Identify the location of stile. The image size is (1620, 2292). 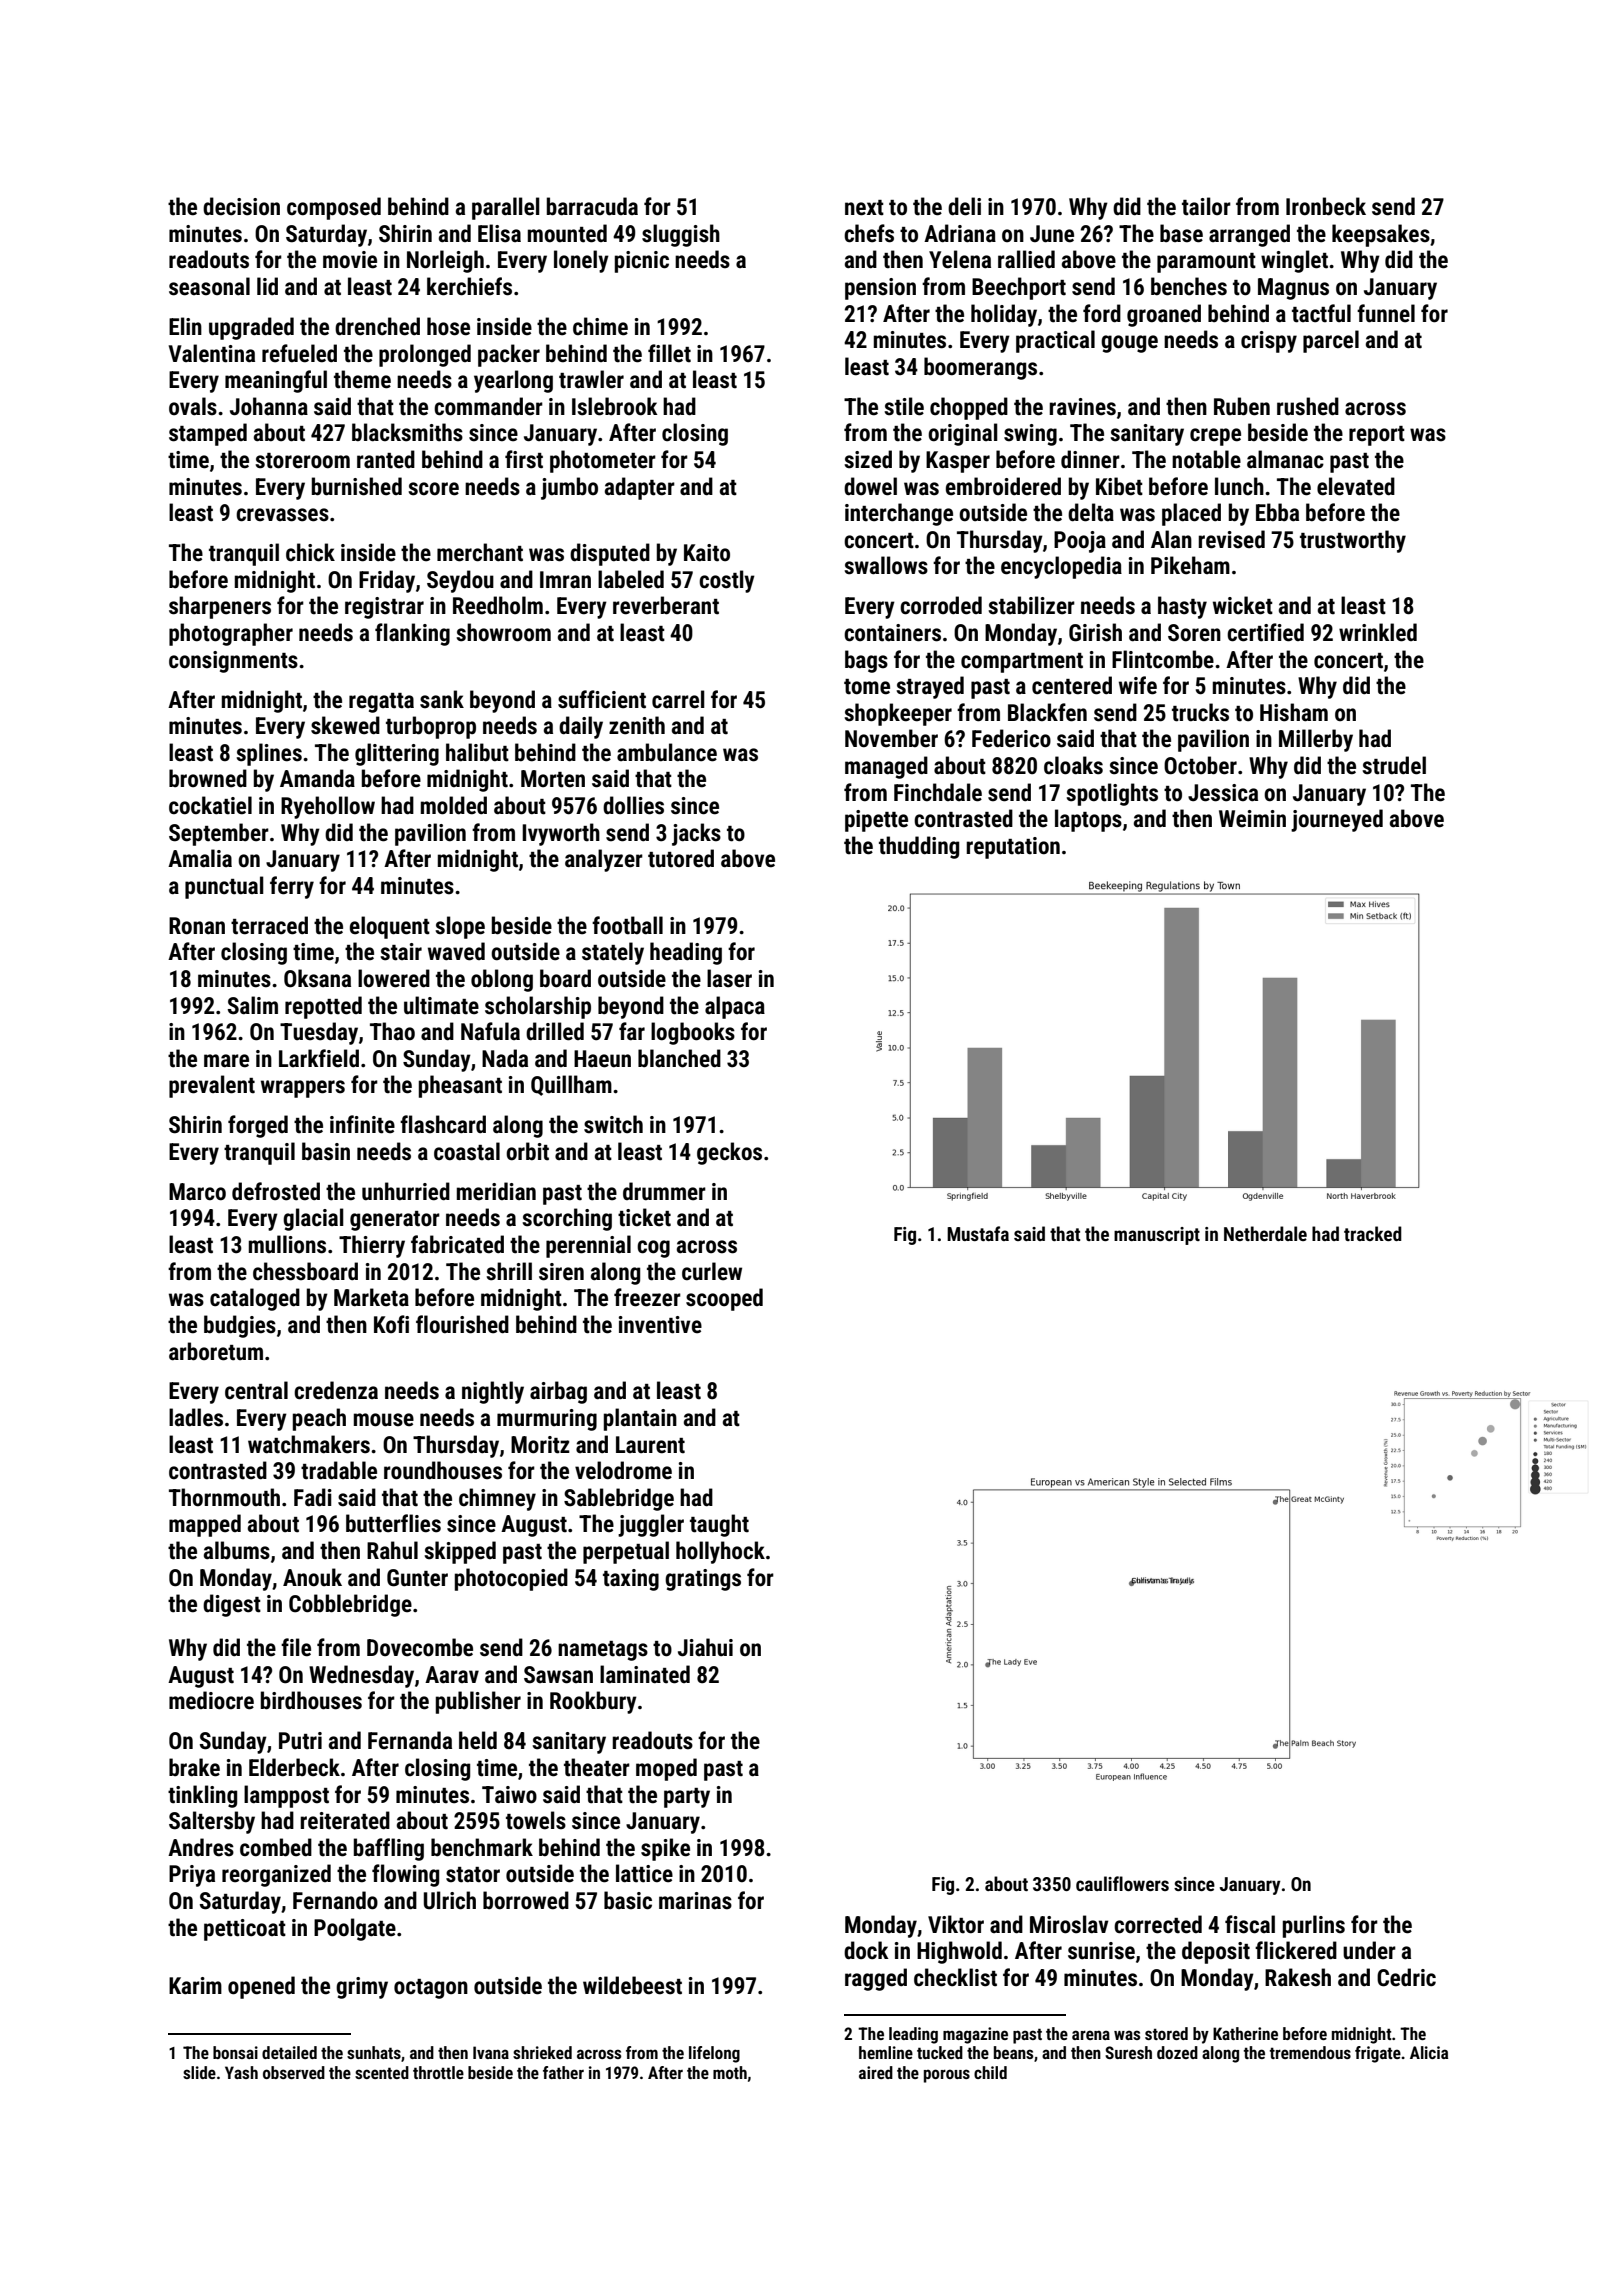
(904, 406).
